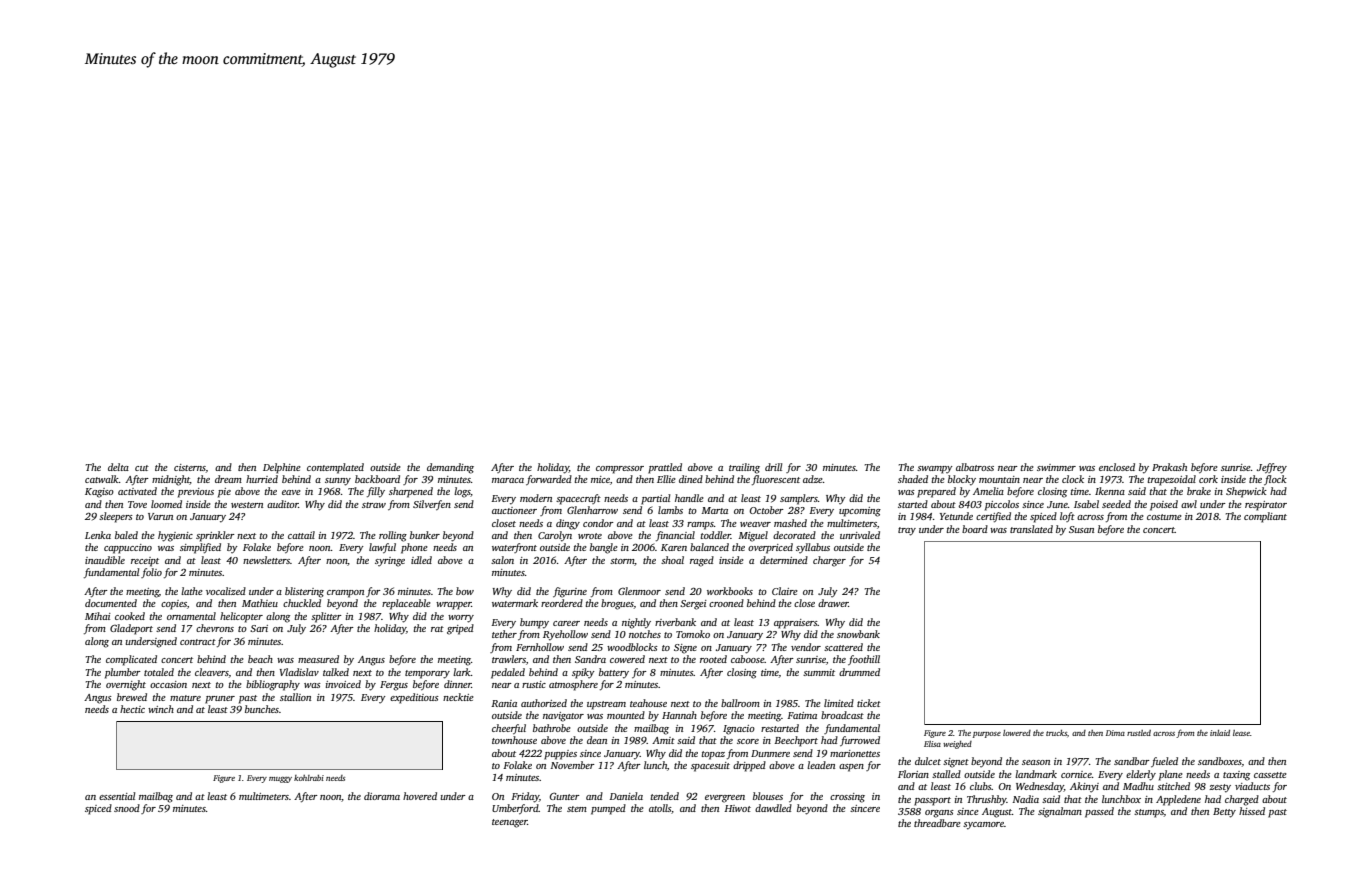  Describe the element at coordinates (829, 561) in the screenshot. I see `charger` at that location.
